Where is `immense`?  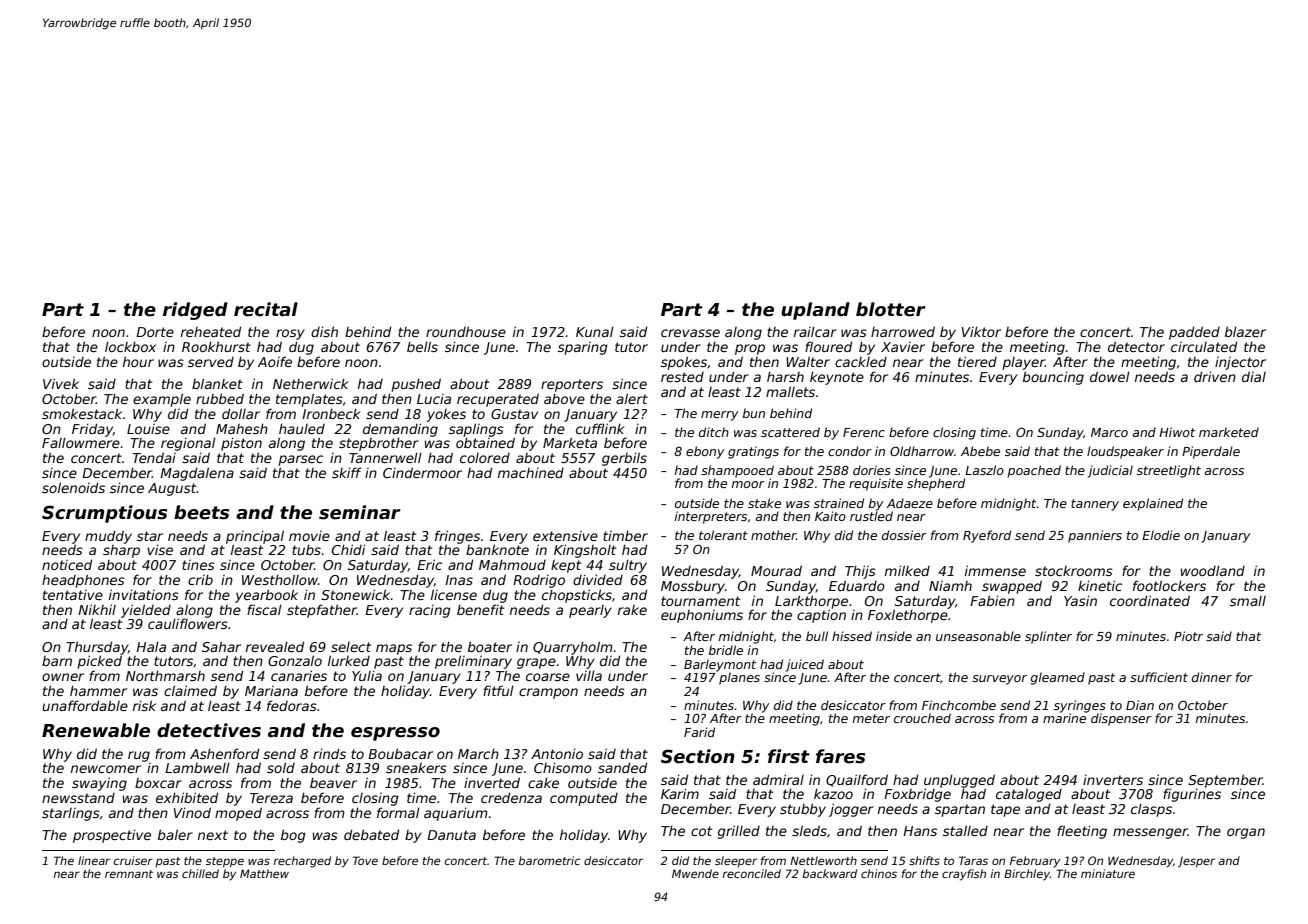
immense is located at coordinates (995, 570).
